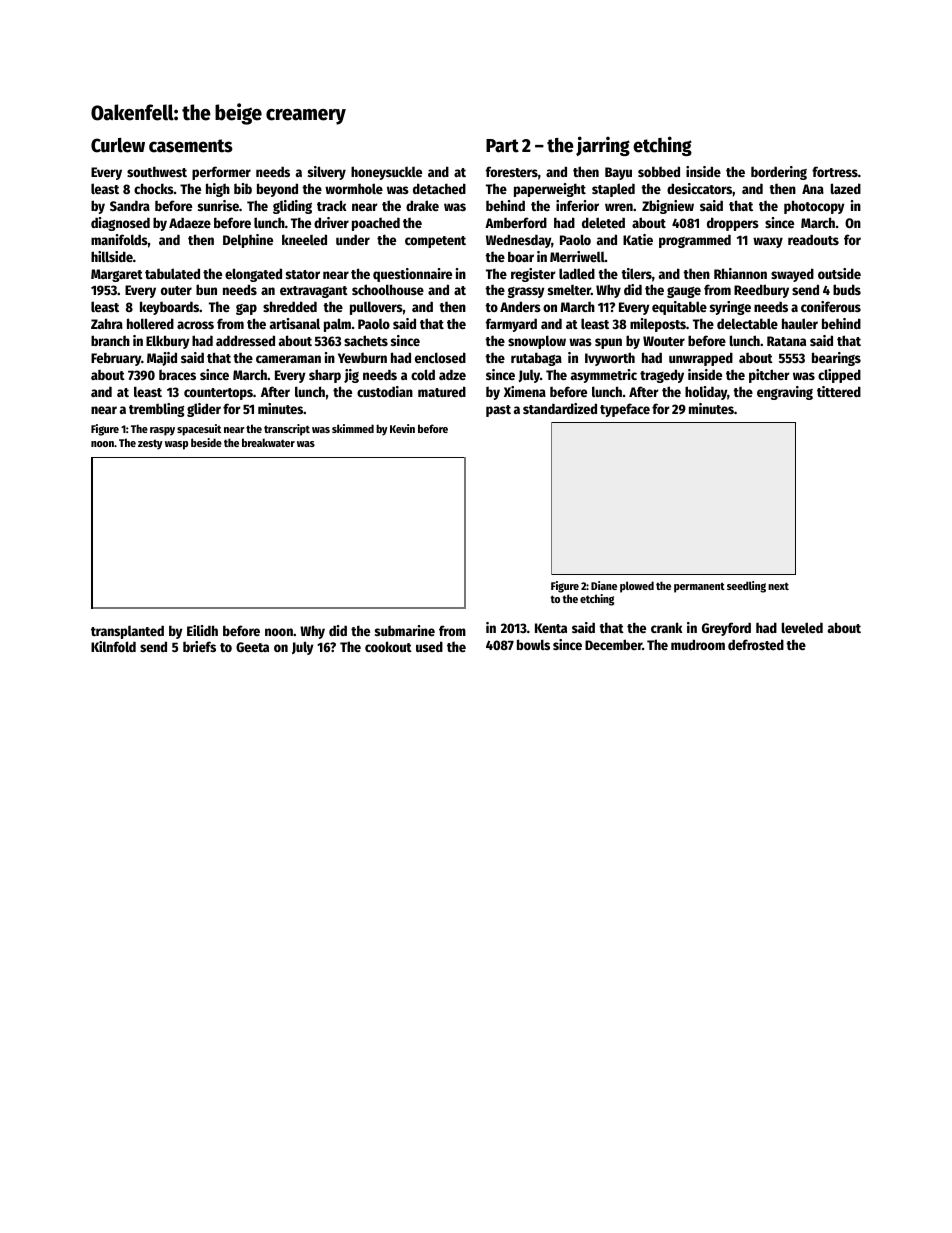  I want to click on readouts, so click(813, 239).
